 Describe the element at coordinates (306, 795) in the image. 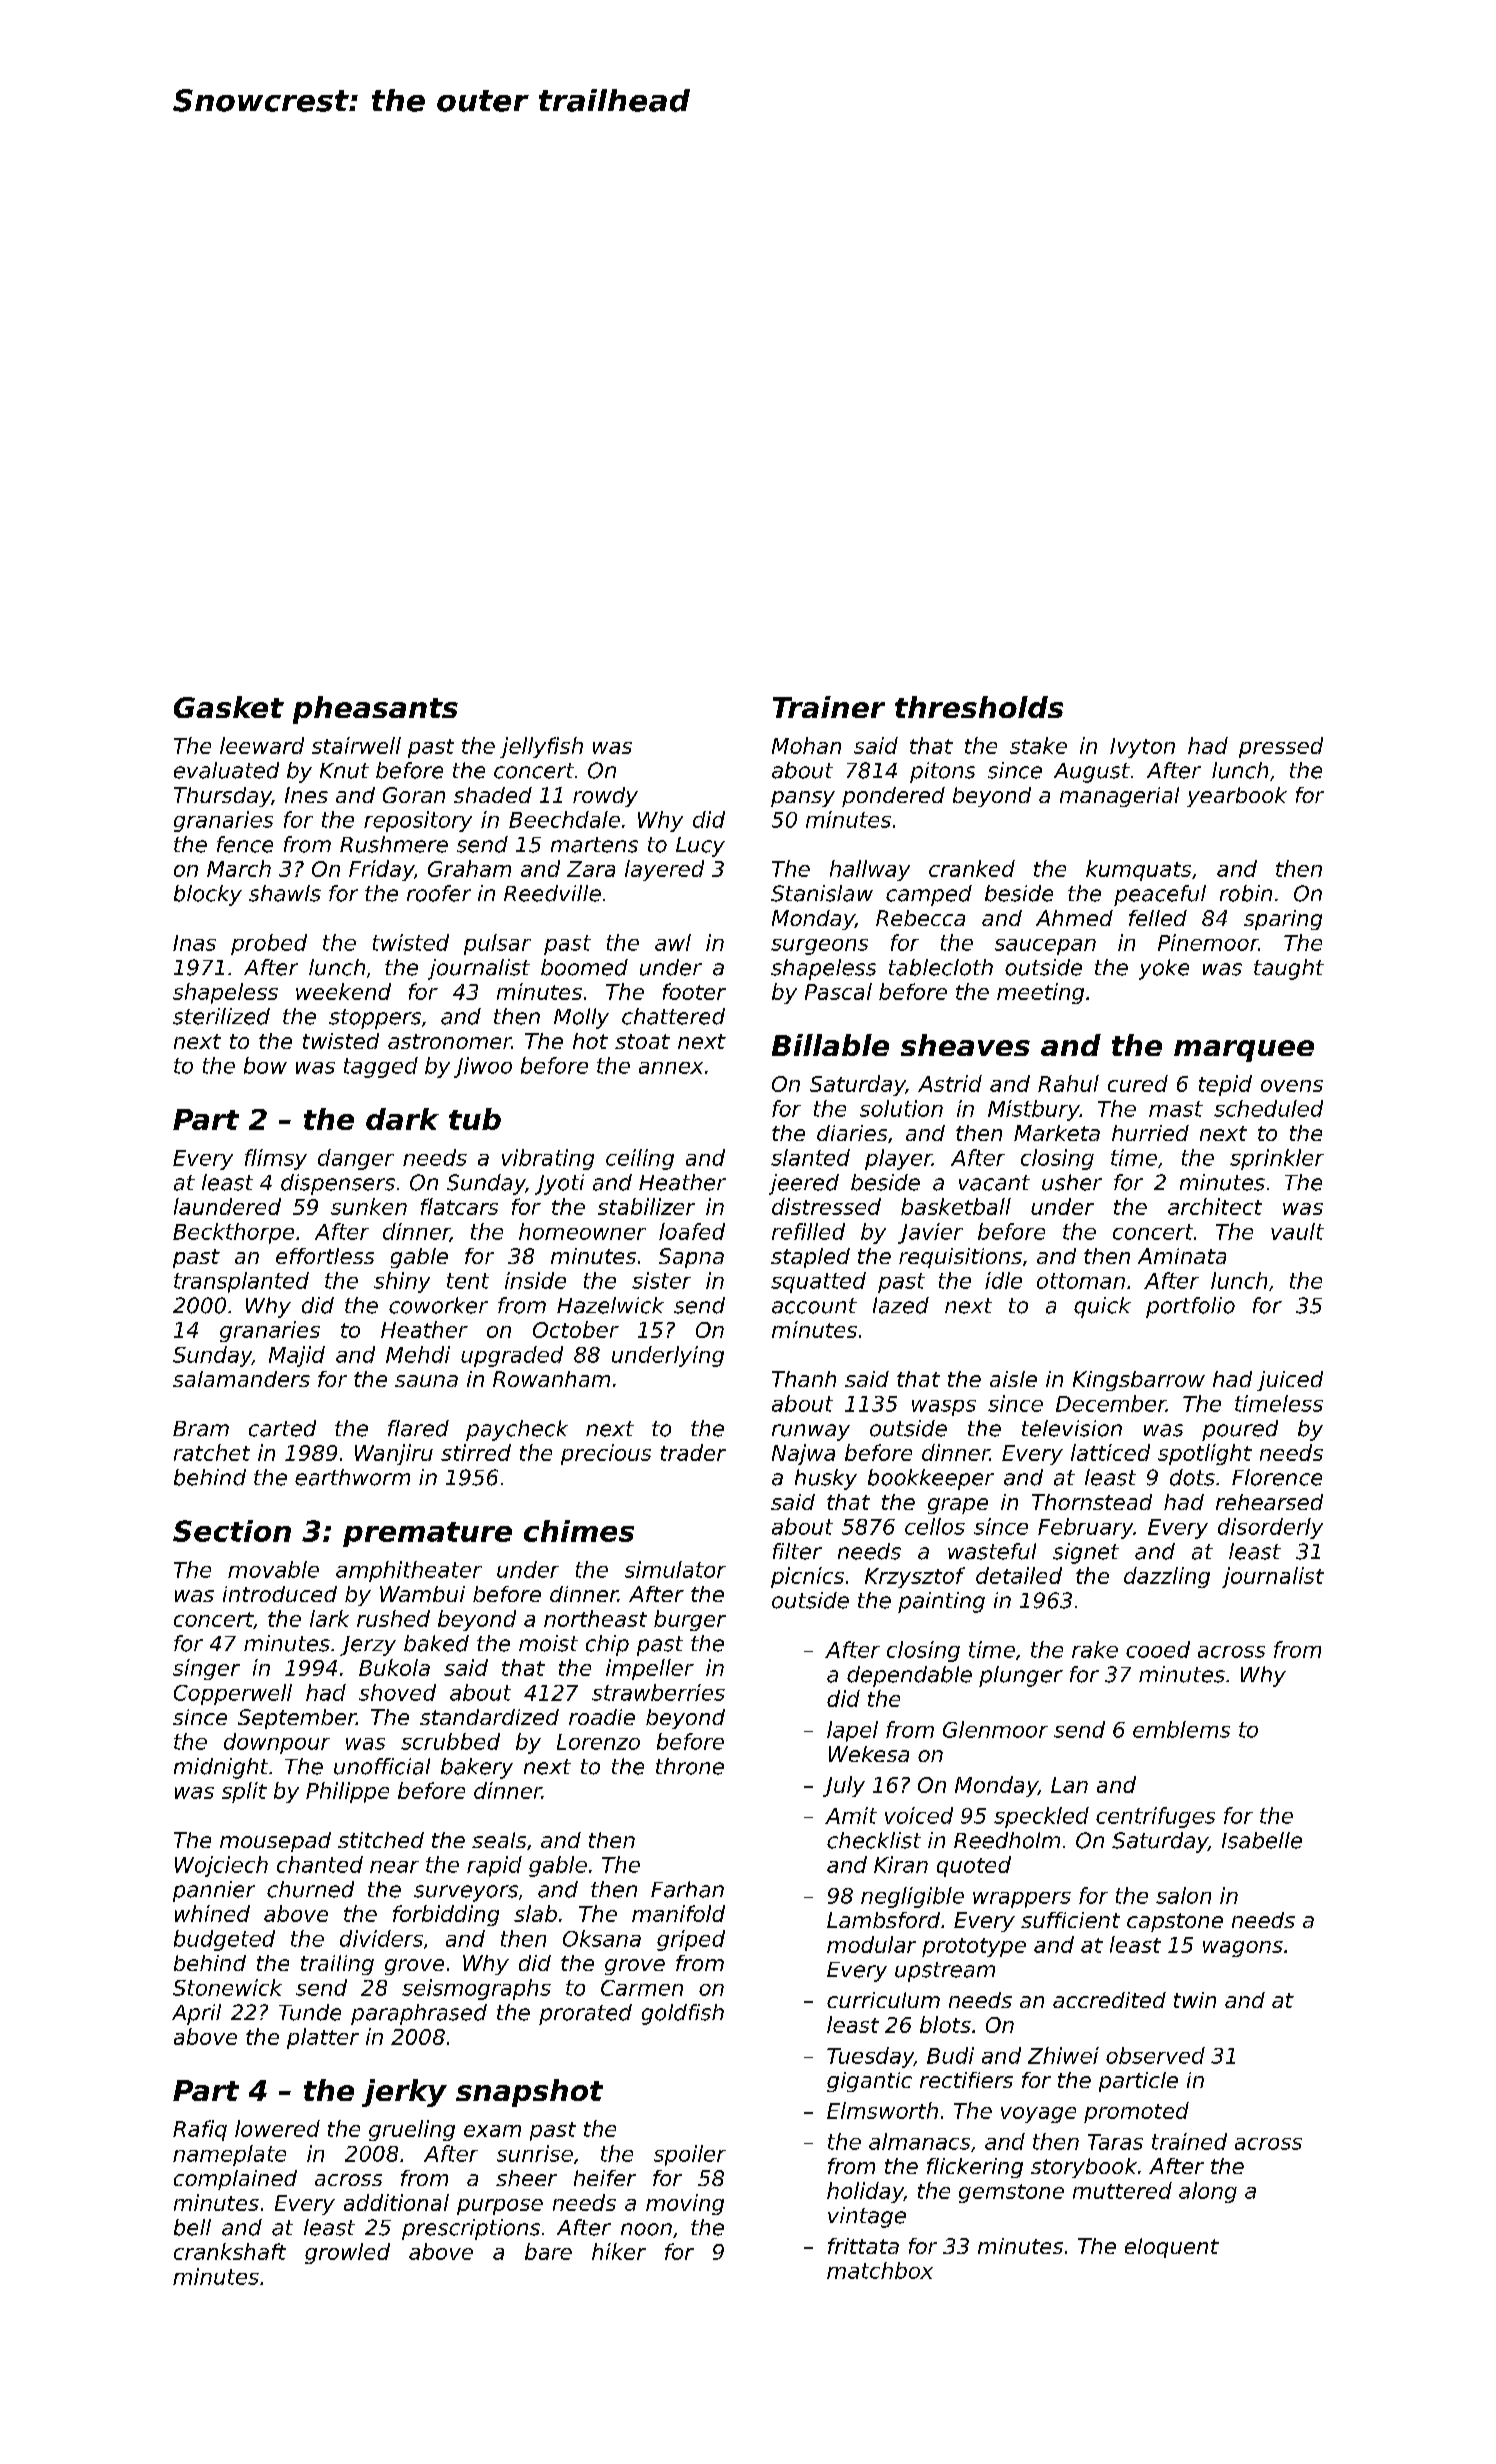

I see `Ines` at that location.
